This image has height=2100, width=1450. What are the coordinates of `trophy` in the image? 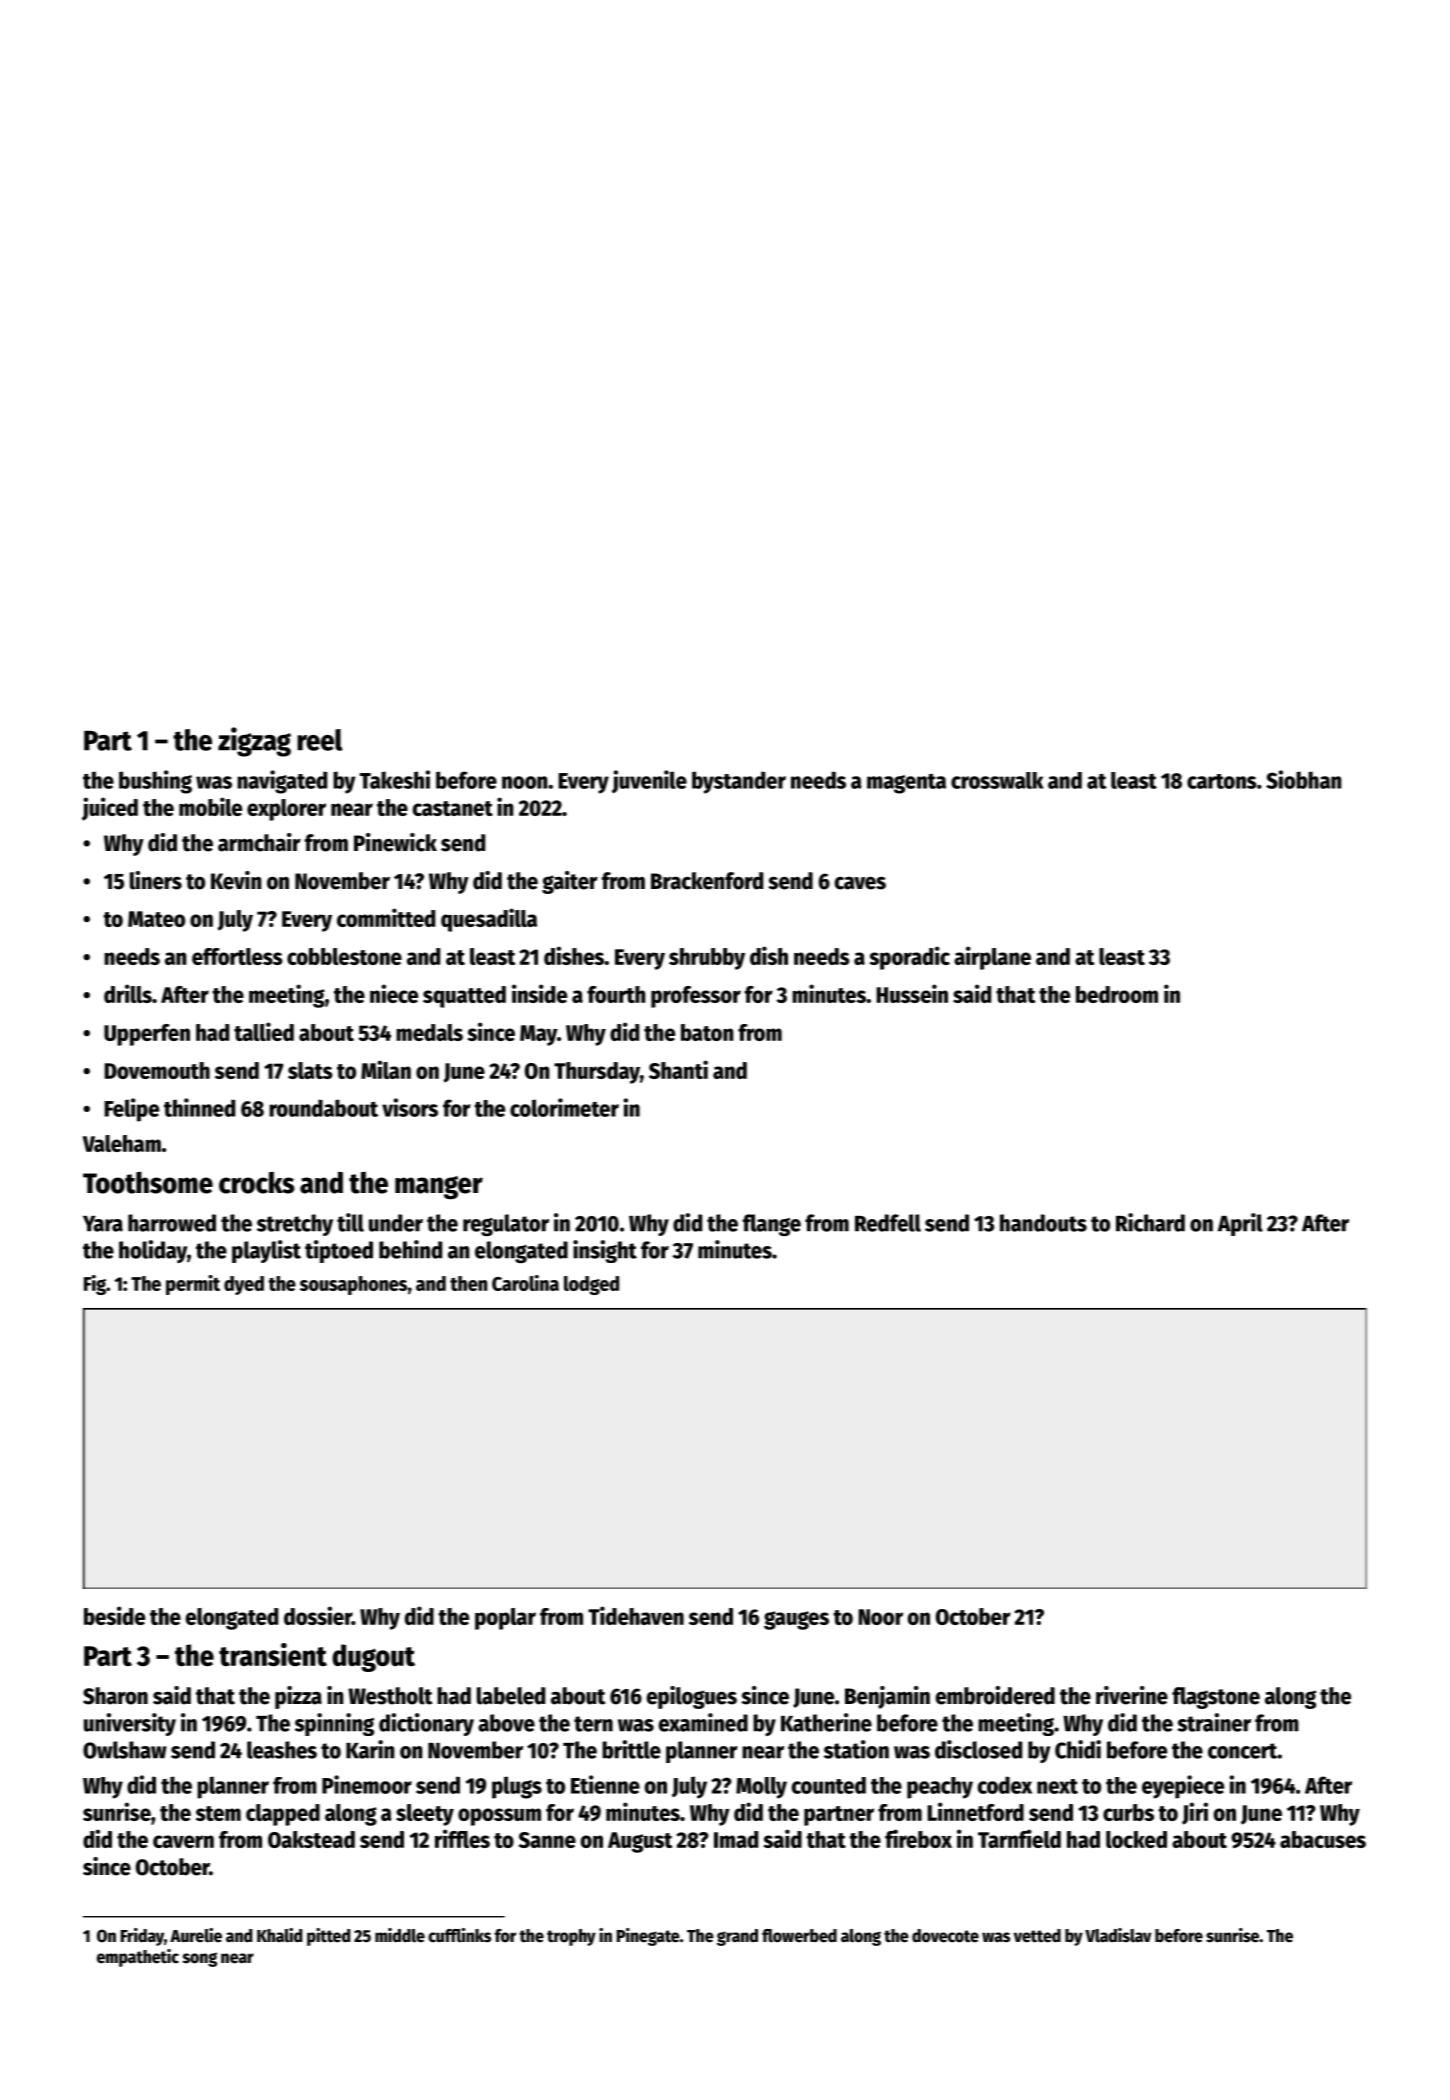 It's located at (571, 1937).
